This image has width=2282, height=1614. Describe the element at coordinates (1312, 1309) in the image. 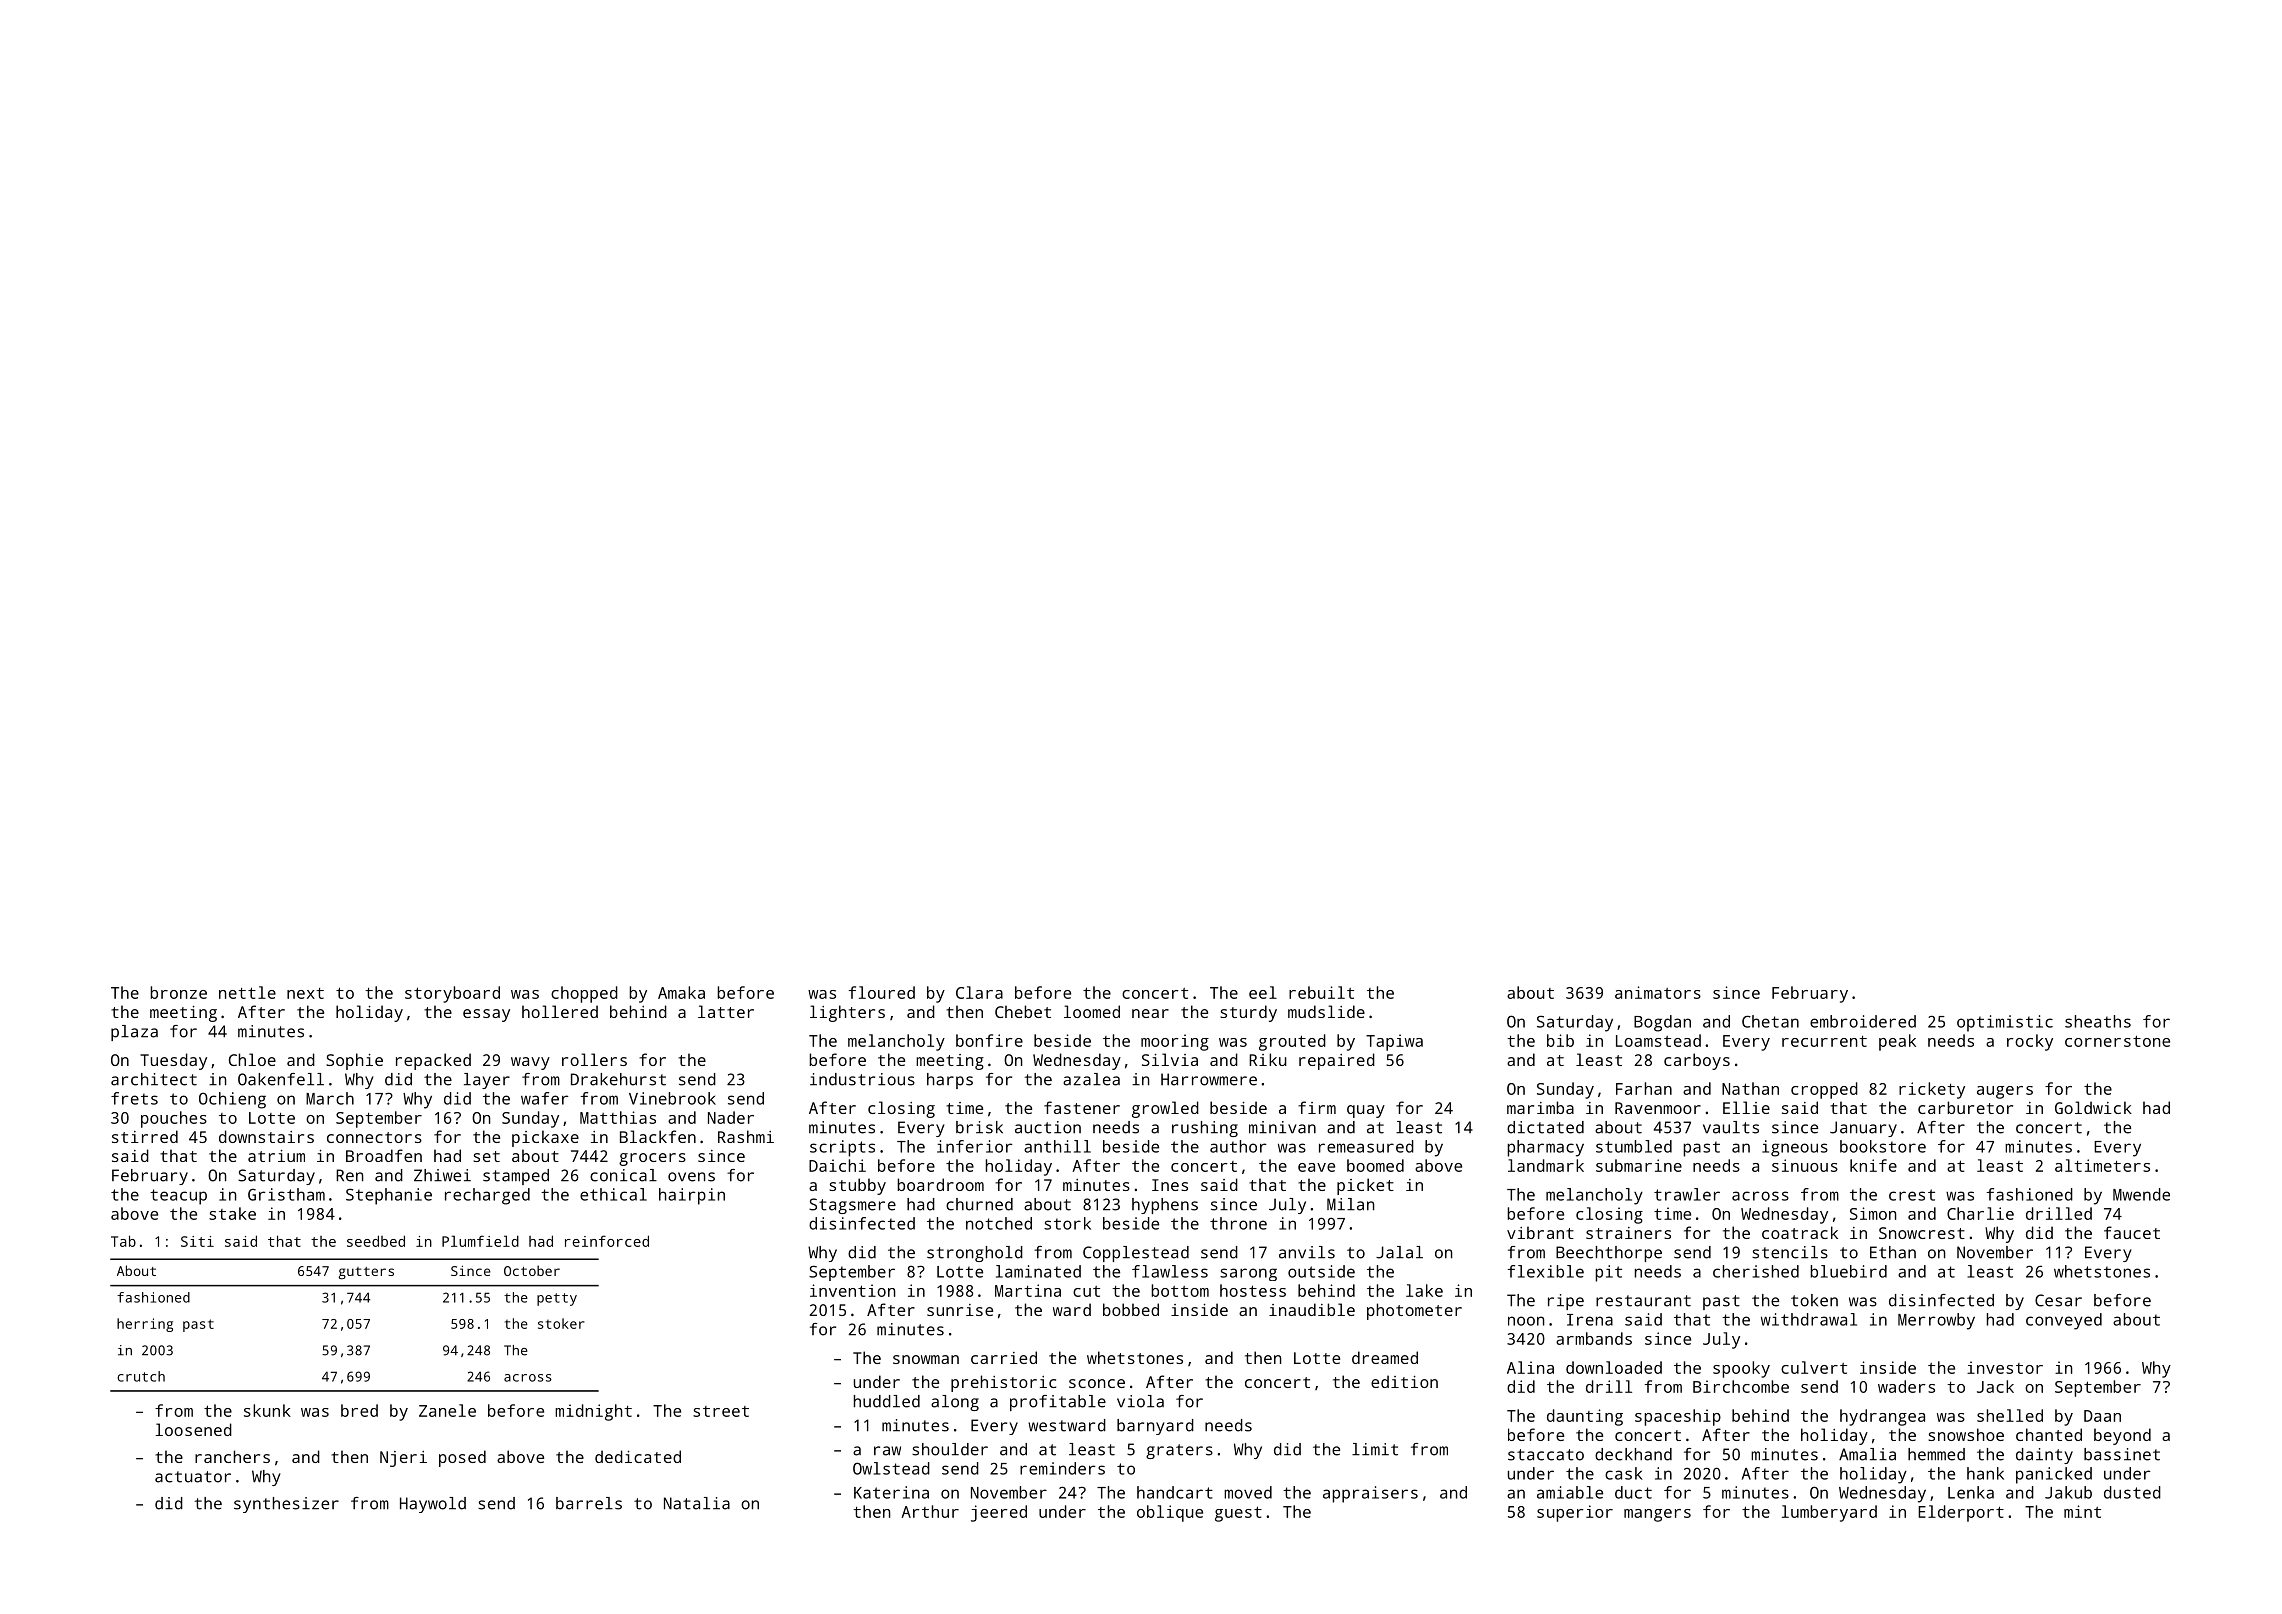

I see `inaudible` at that location.
